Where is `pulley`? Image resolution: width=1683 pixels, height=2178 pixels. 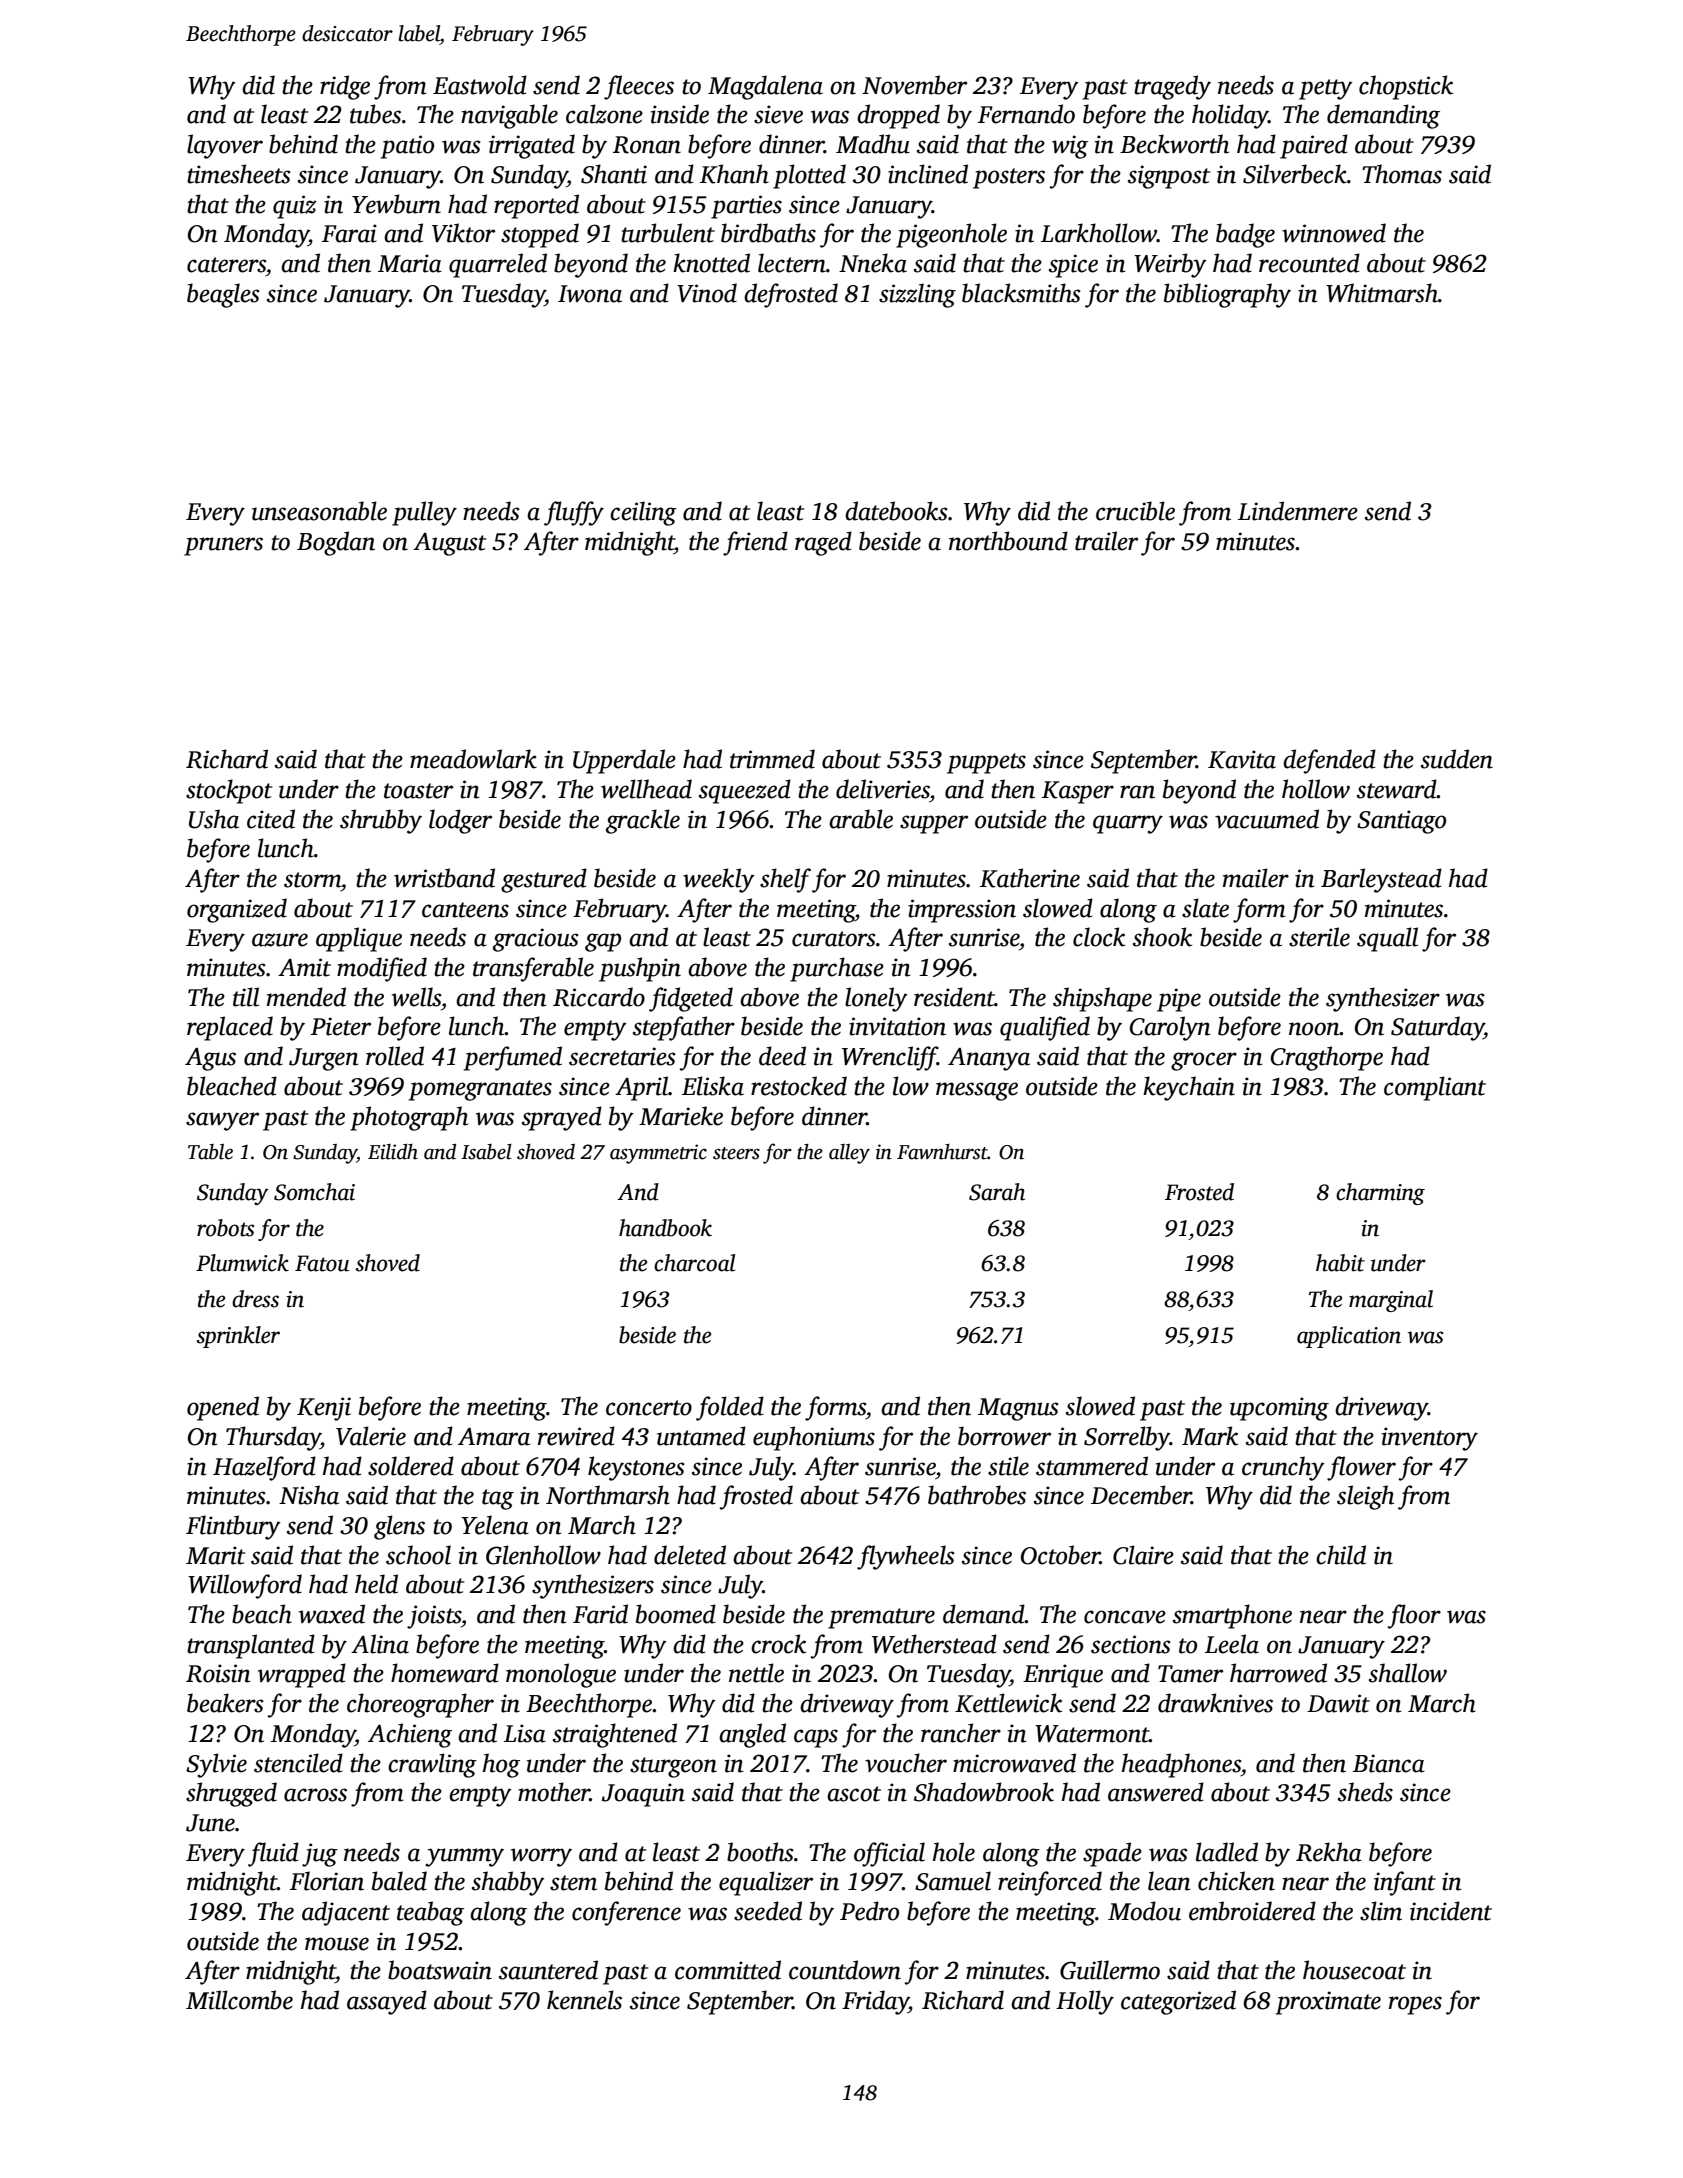
pulley is located at coordinates (424, 513).
